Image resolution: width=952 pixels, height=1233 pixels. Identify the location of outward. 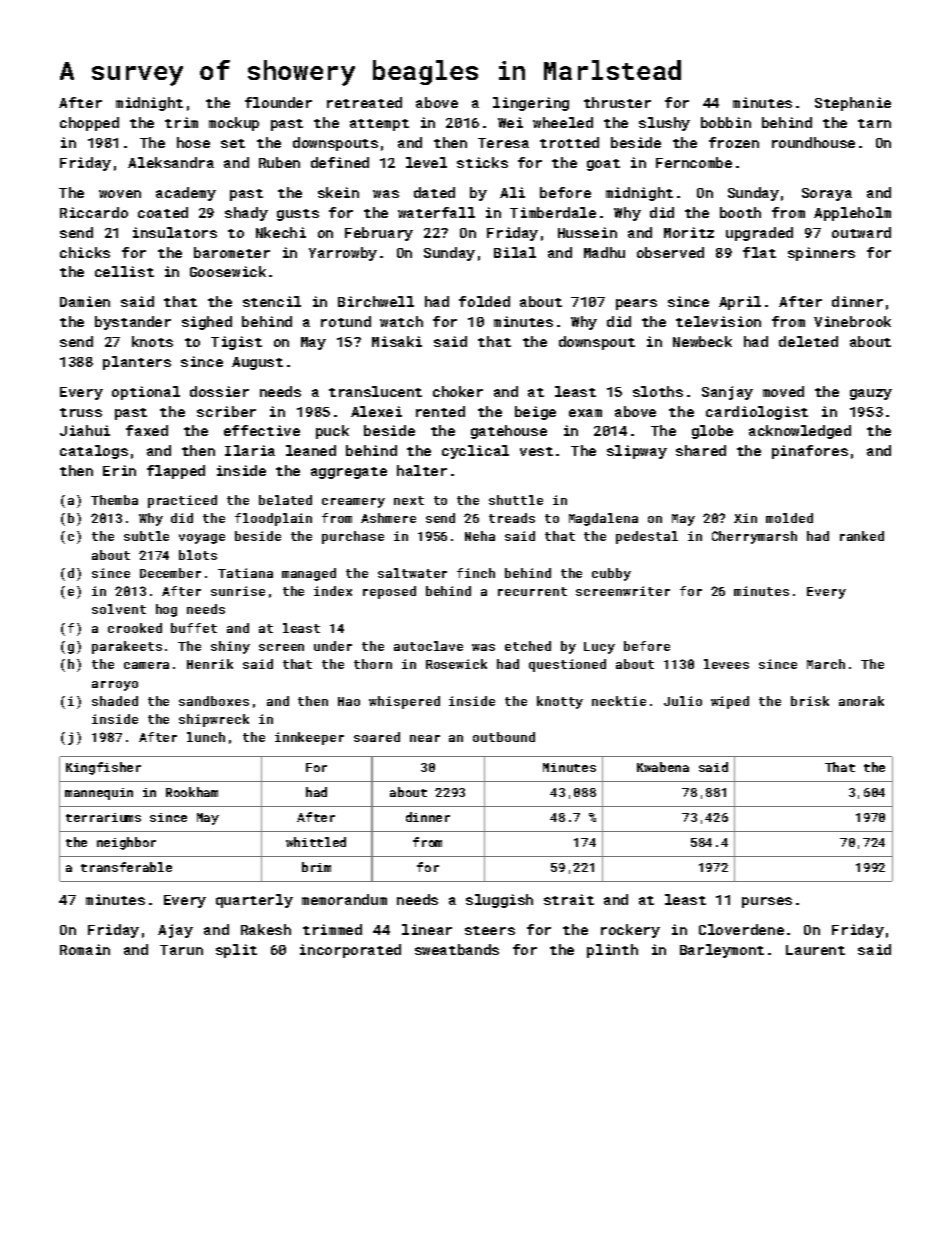
(861, 232).
